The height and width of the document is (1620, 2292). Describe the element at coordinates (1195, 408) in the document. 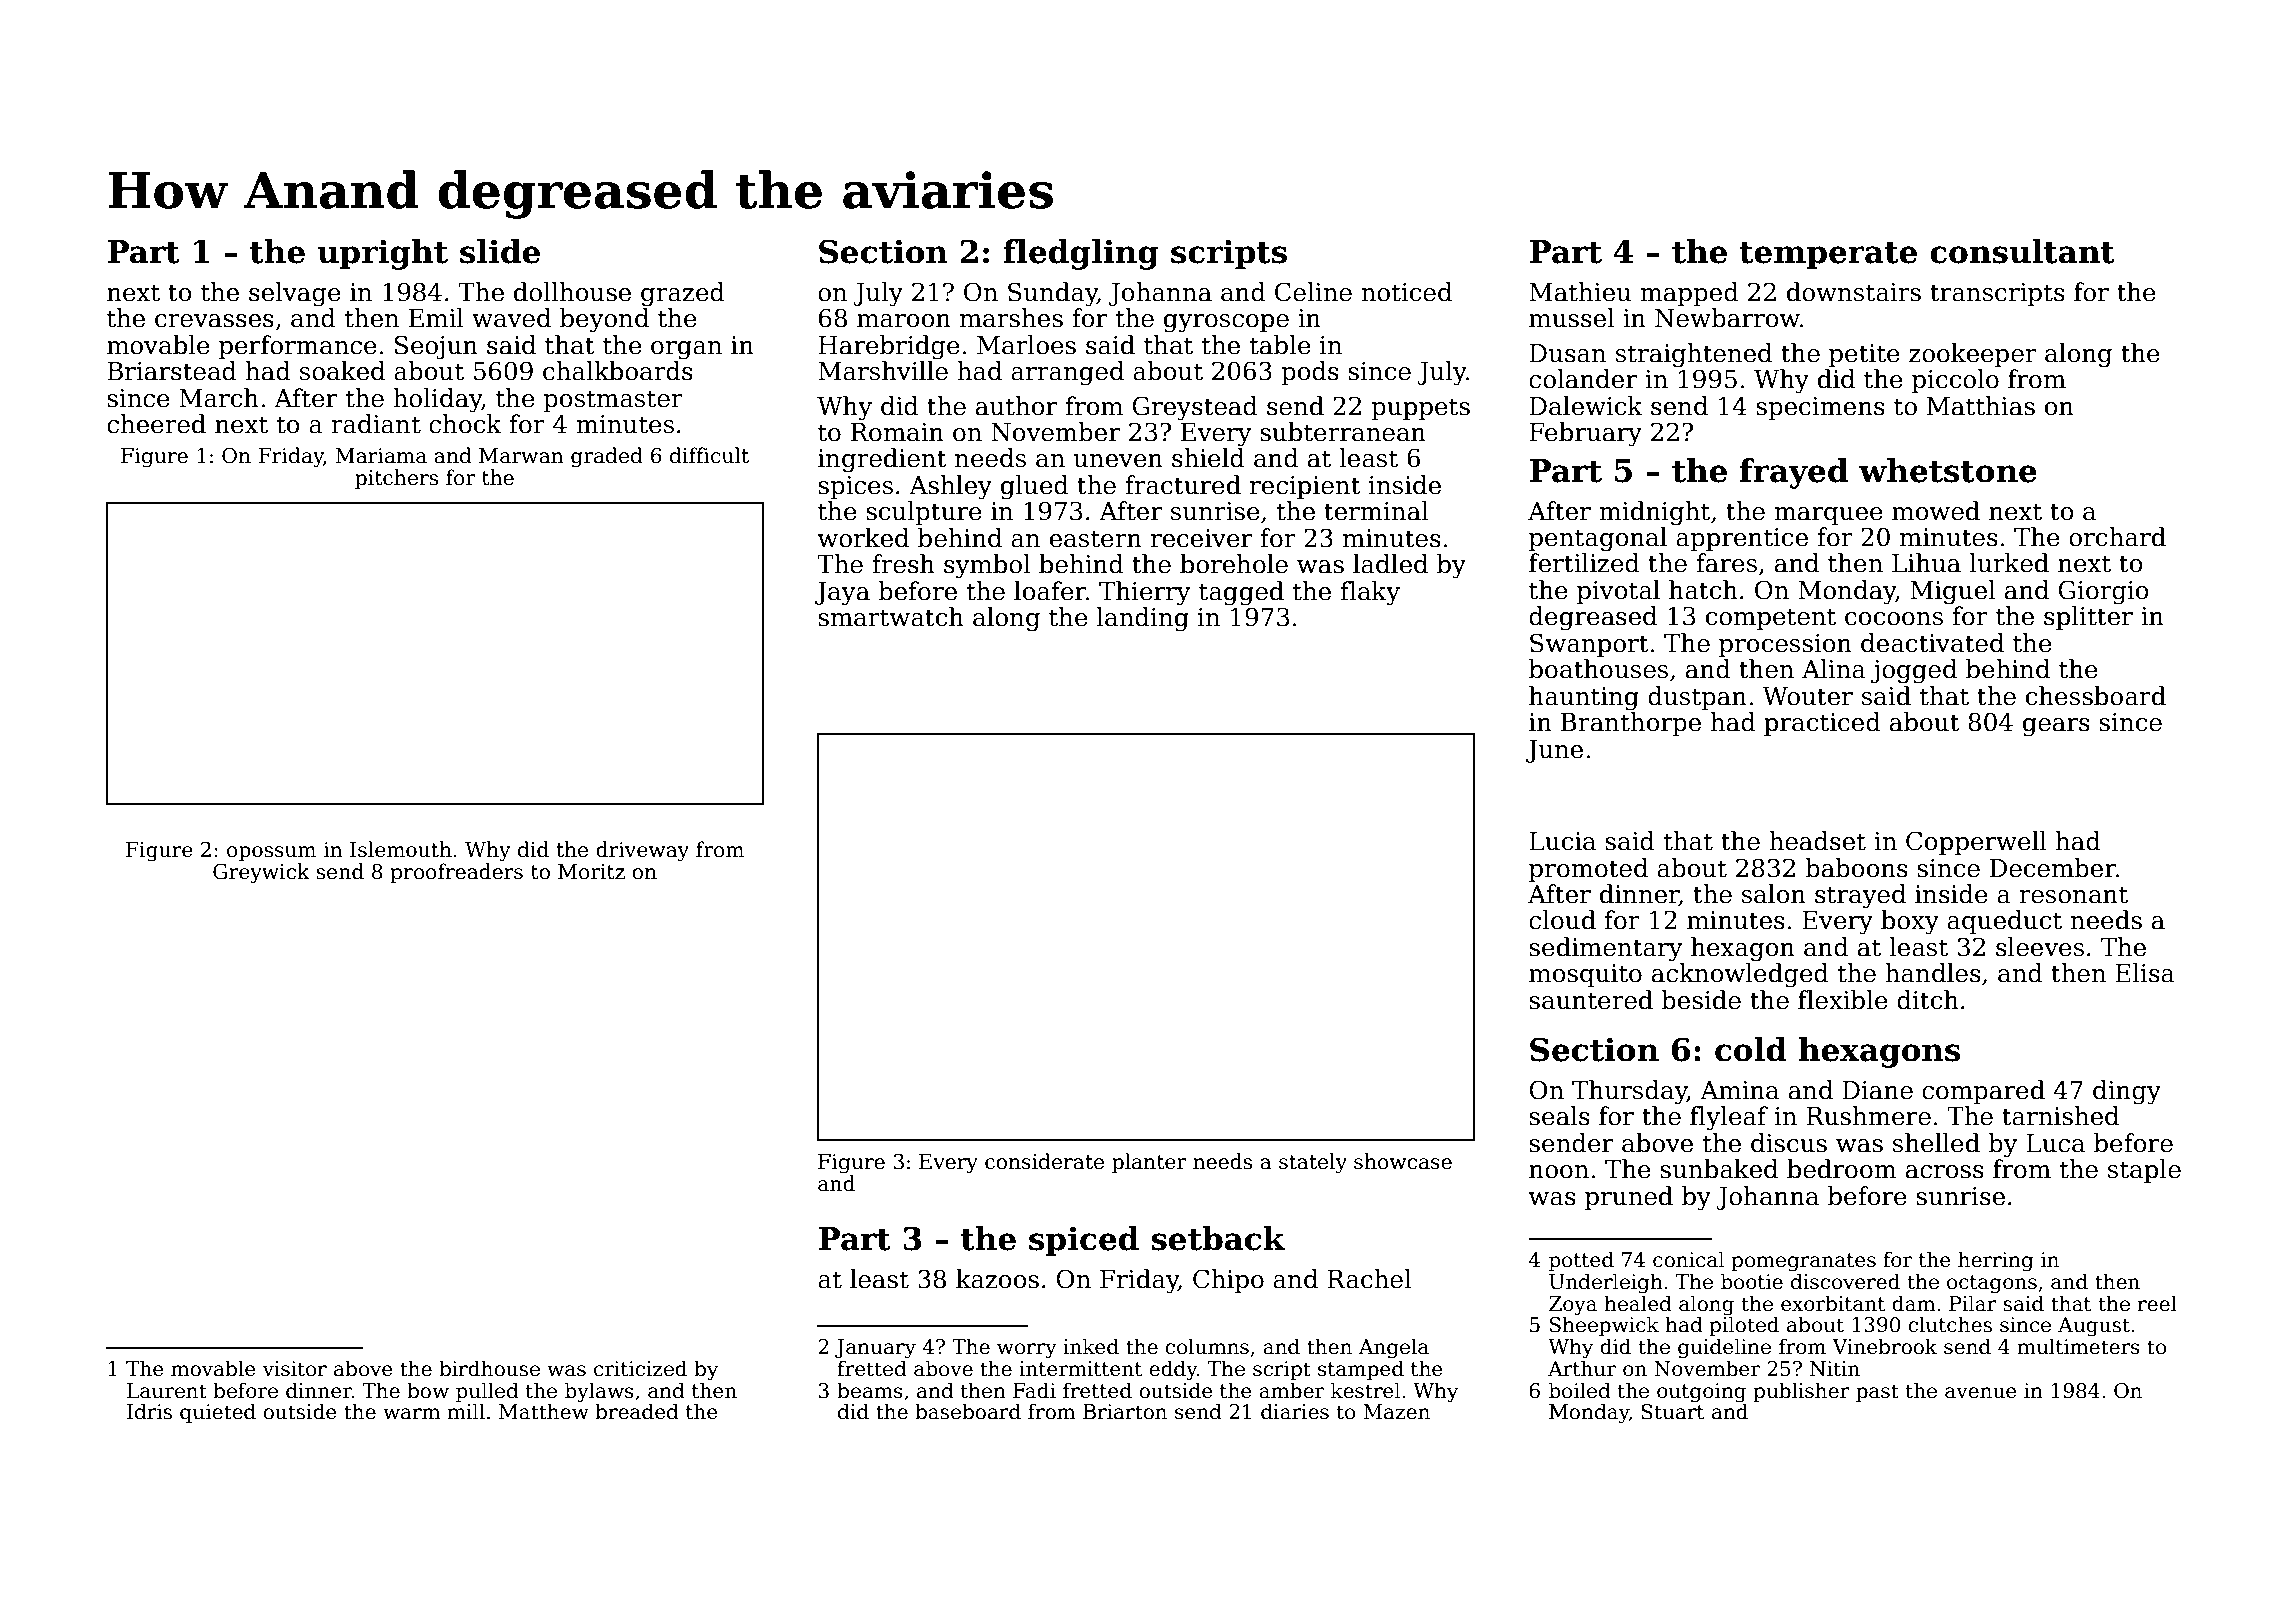

I see `Greystead` at that location.
